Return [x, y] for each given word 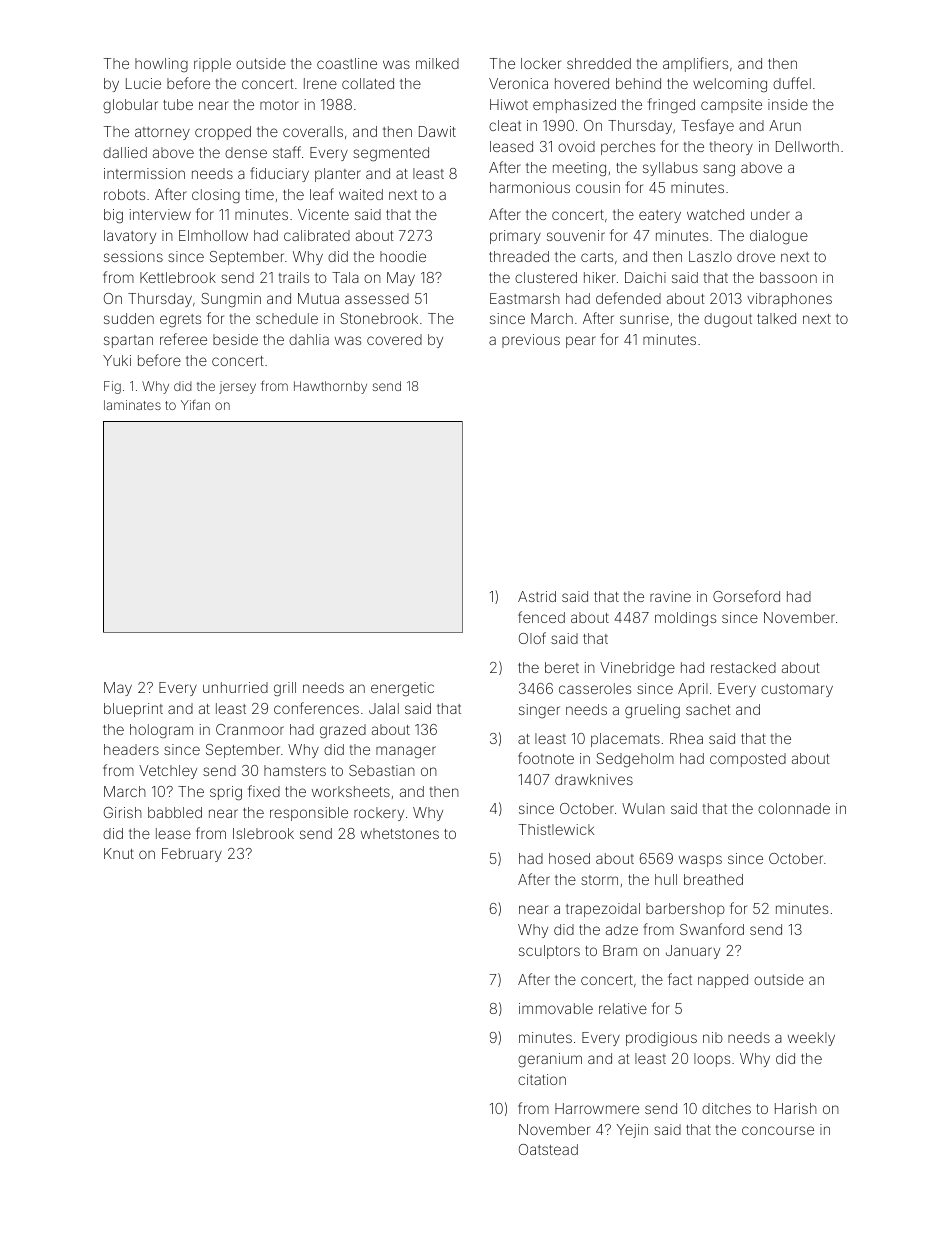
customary [797, 690]
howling [161, 65]
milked [437, 63]
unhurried [235, 687]
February [192, 855]
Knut [119, 853]
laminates [132, 405]
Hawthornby [330, 387]
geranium [550, 1060]
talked [776, 318]
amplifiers [695, 64]
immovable [556, 1008]
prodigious [661, 1039]
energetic [402, 689]
